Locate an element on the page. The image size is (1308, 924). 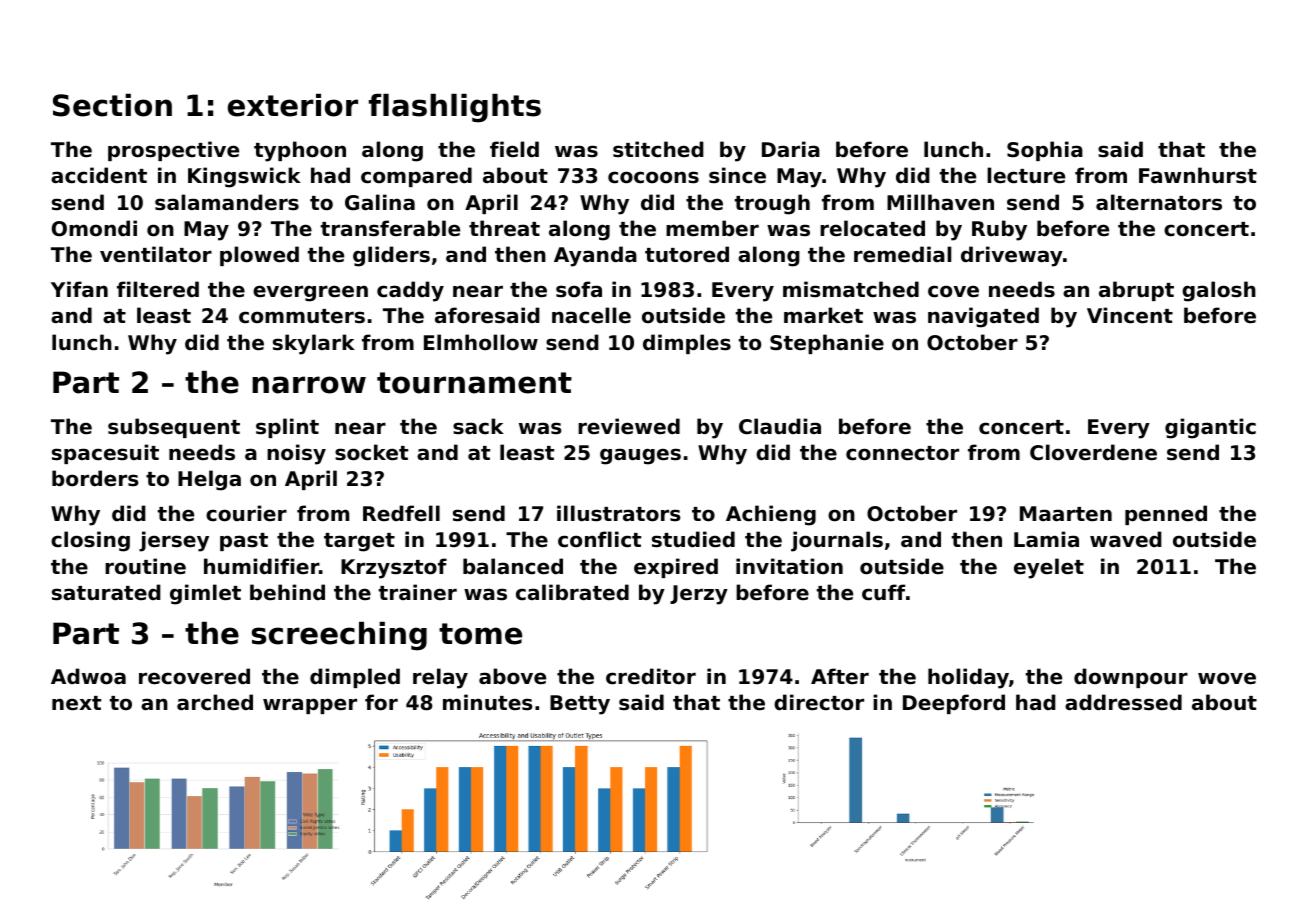
stitched is located at coordinates (658, 149).
